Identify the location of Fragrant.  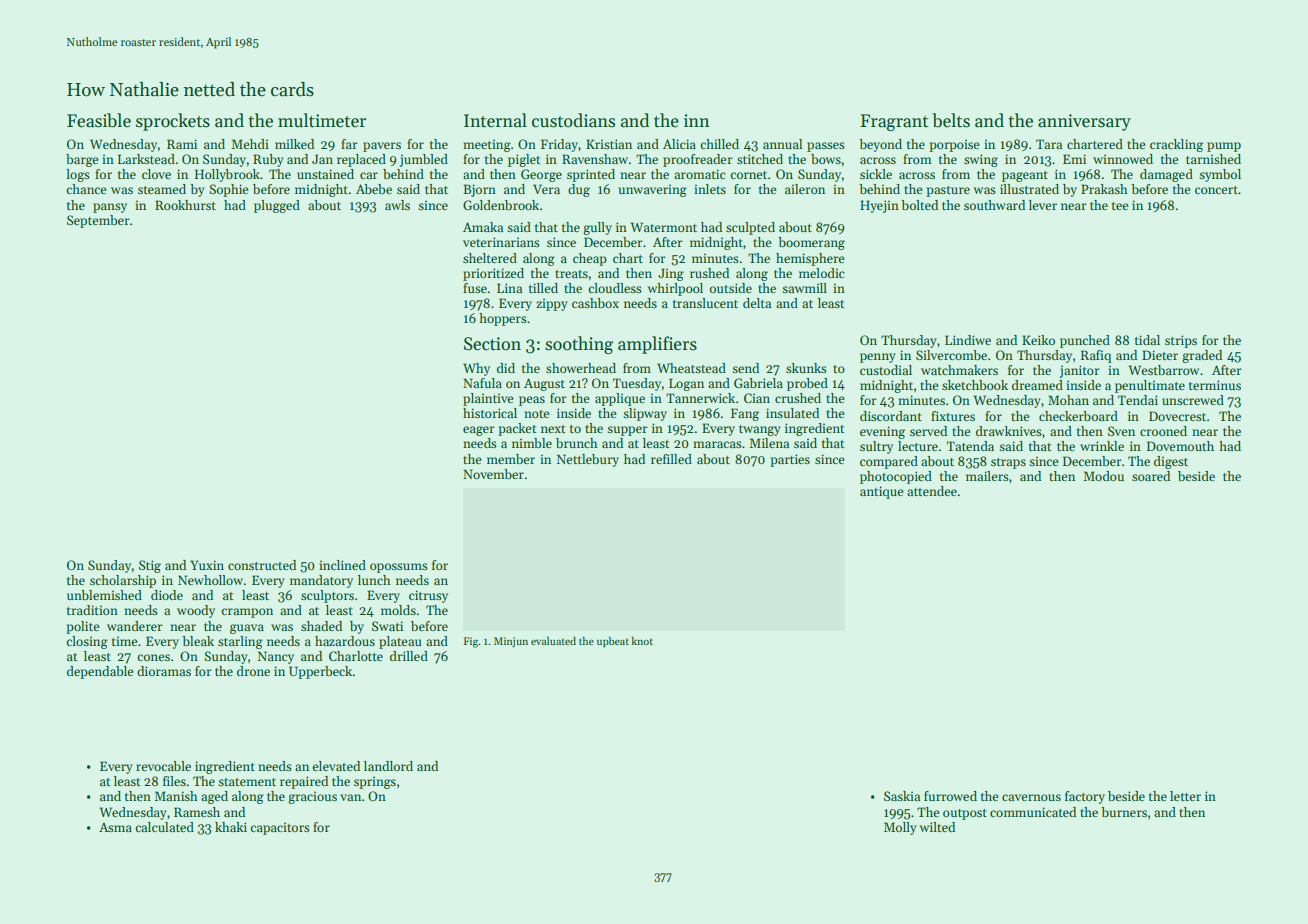
(894, 122).
